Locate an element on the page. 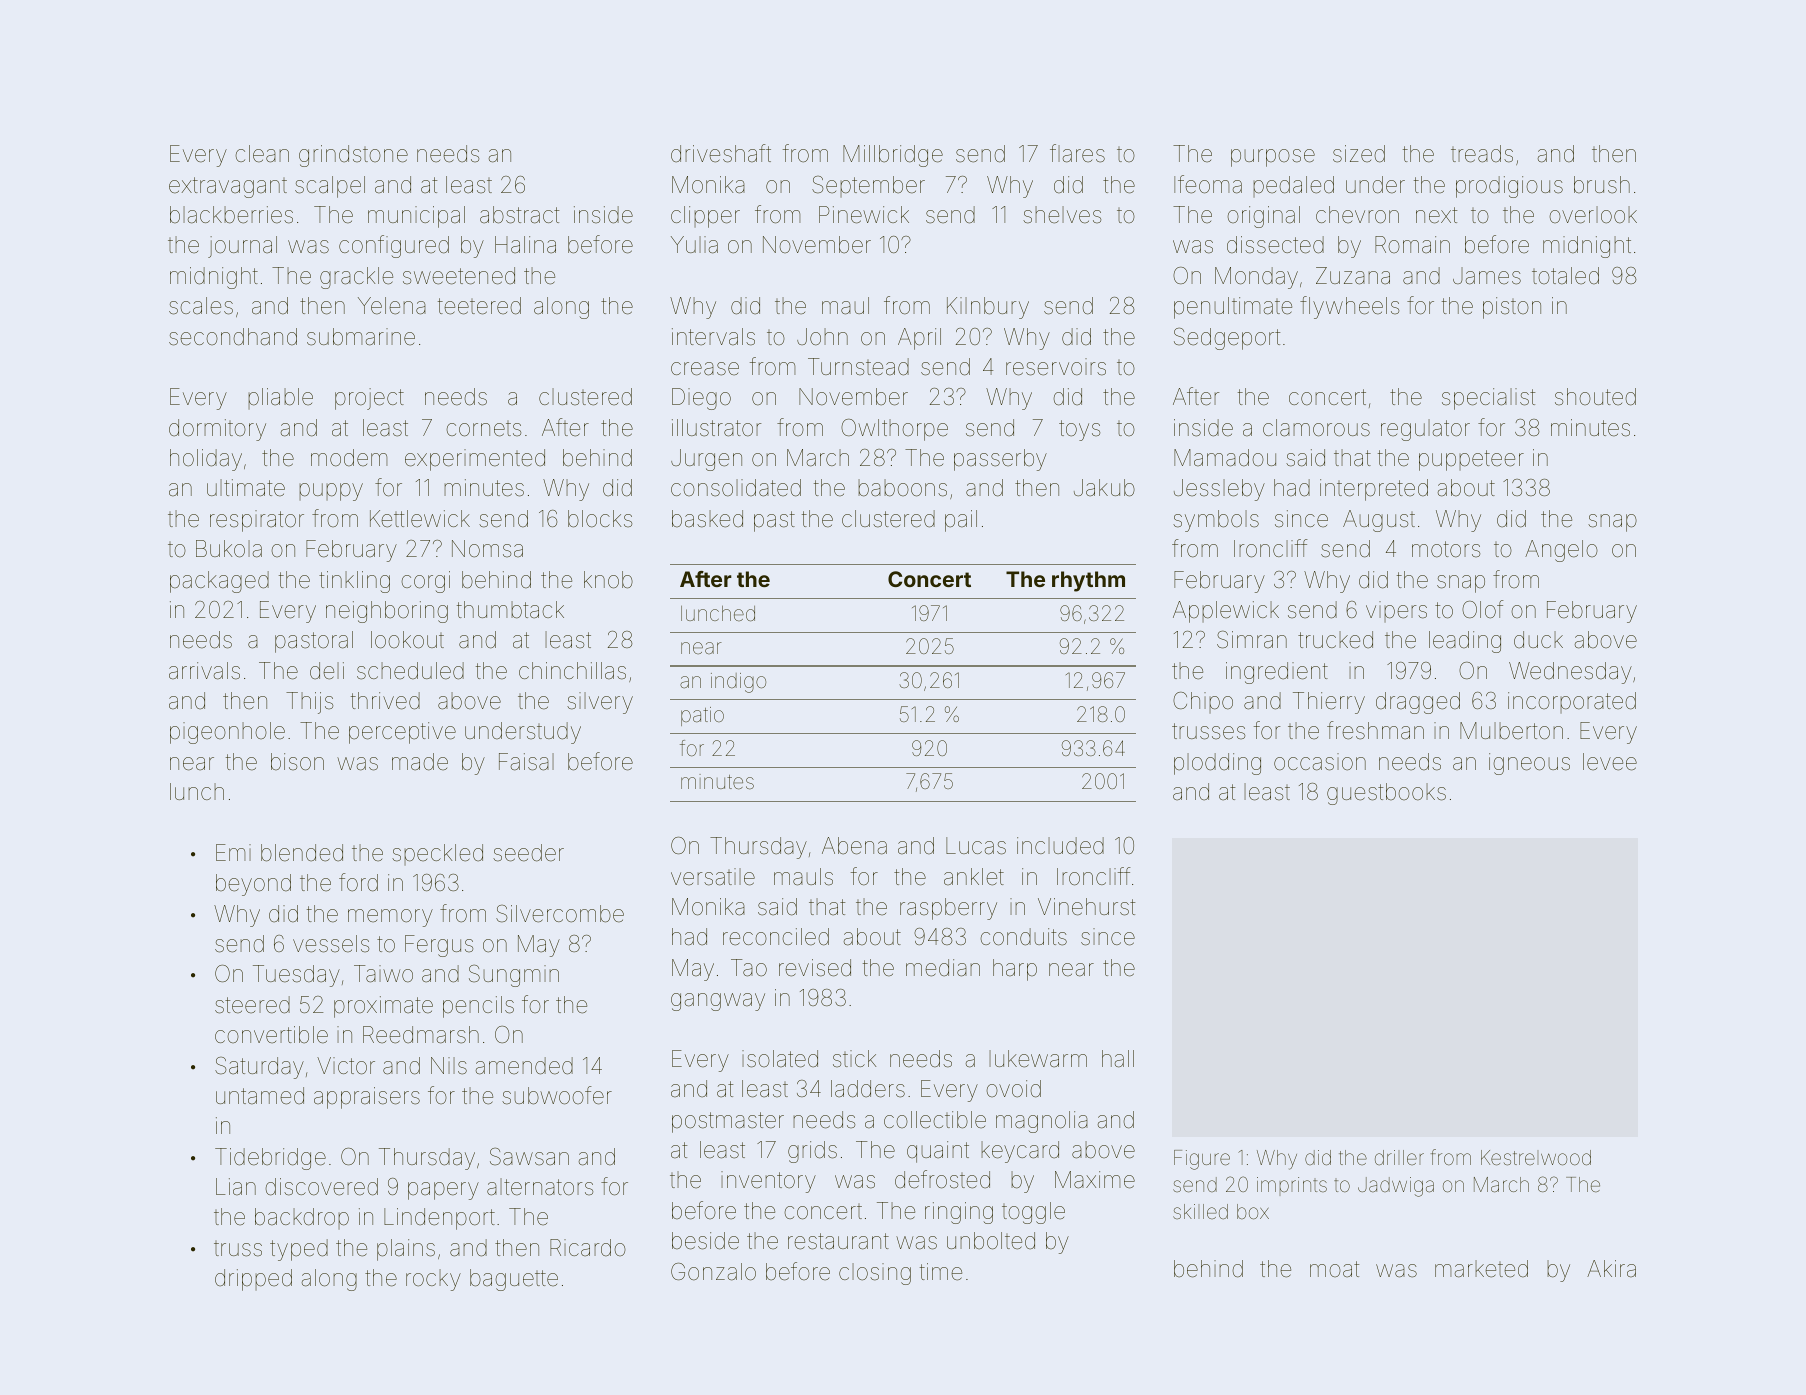 This image has width=1806, height=1395. Vinehurst is located at coordinates (1086, 907).
